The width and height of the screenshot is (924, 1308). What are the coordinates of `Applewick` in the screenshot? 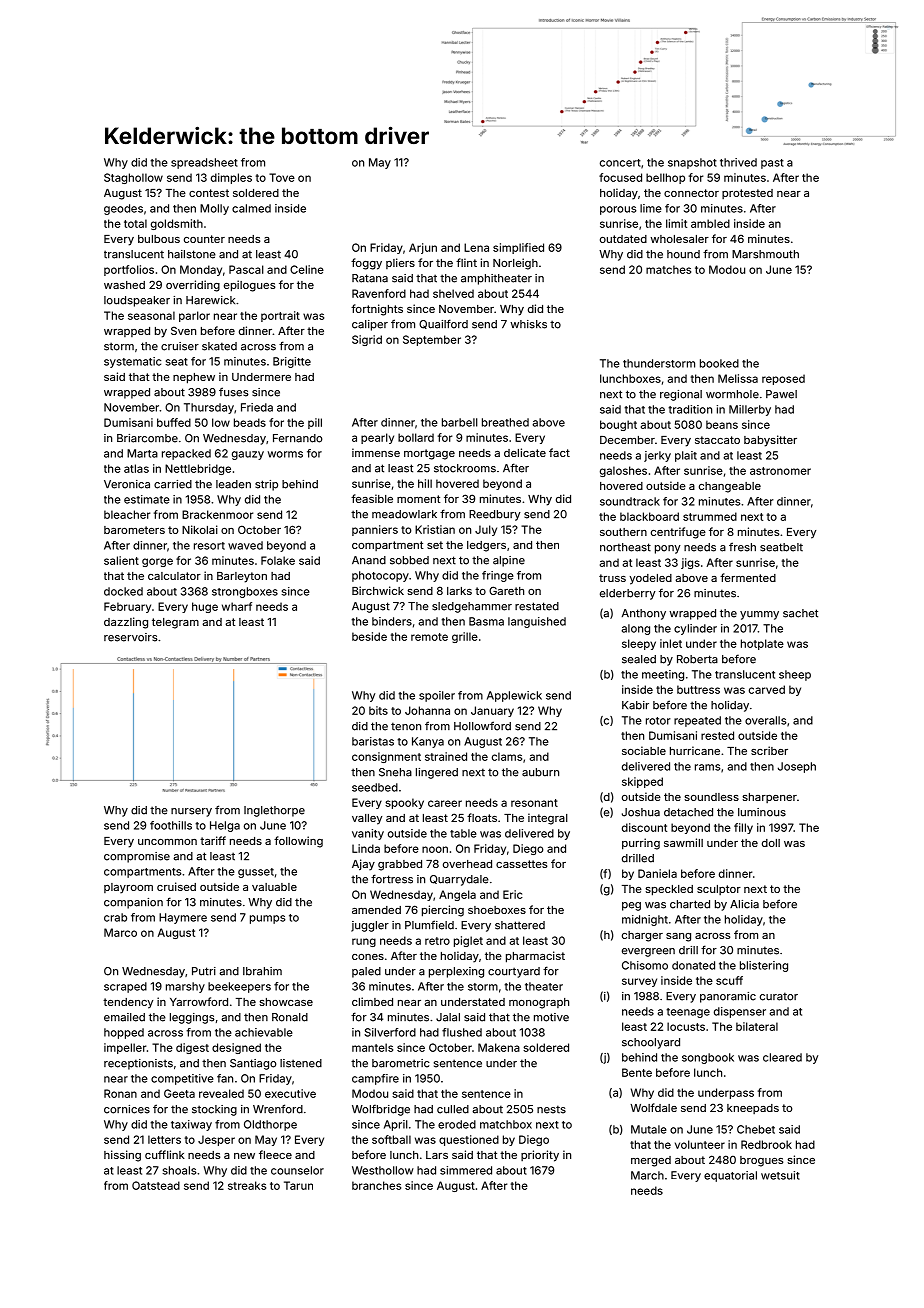 It's located at (514, 696).
